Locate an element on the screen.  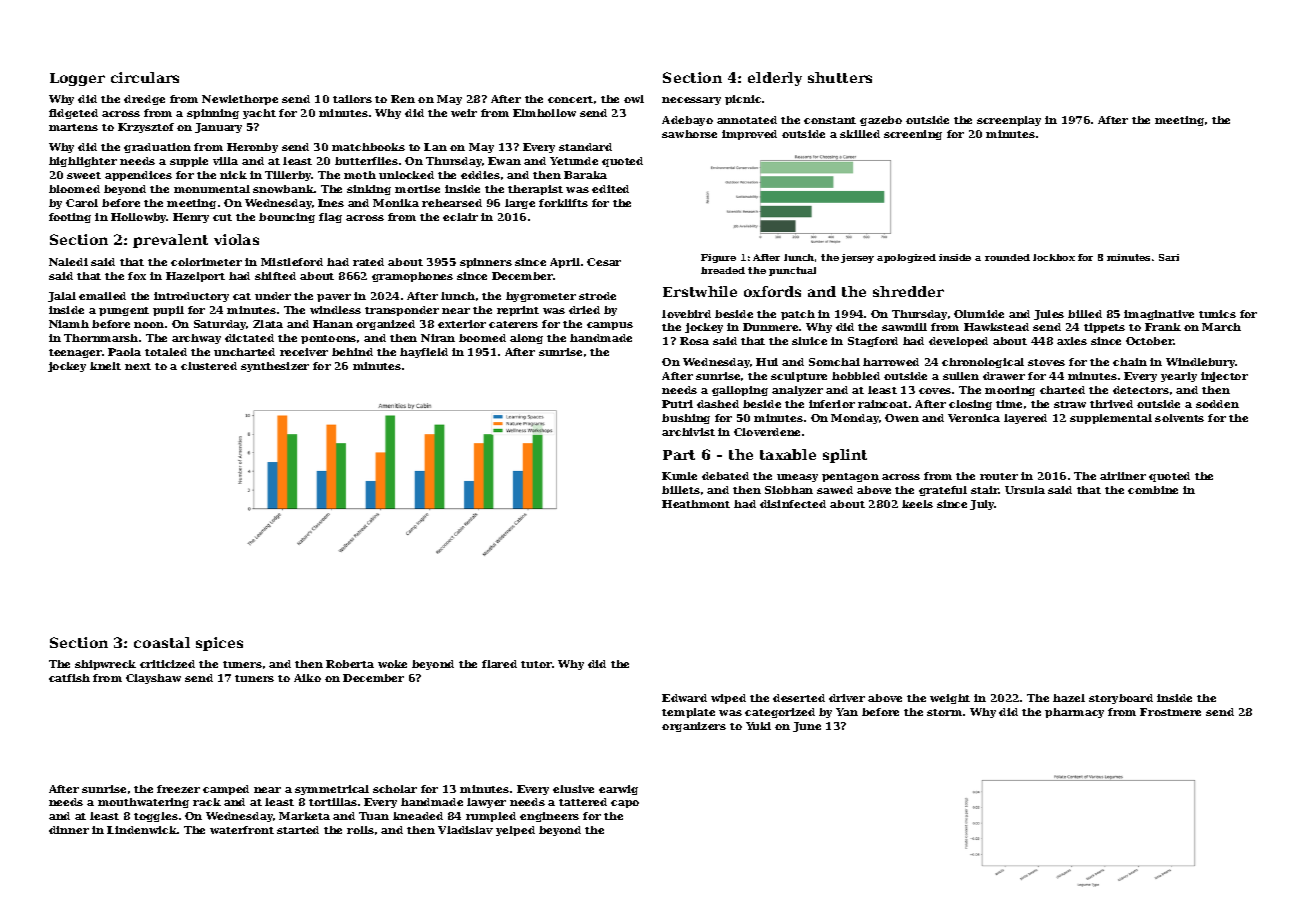
tutor is located at coordinates (536, 664).
